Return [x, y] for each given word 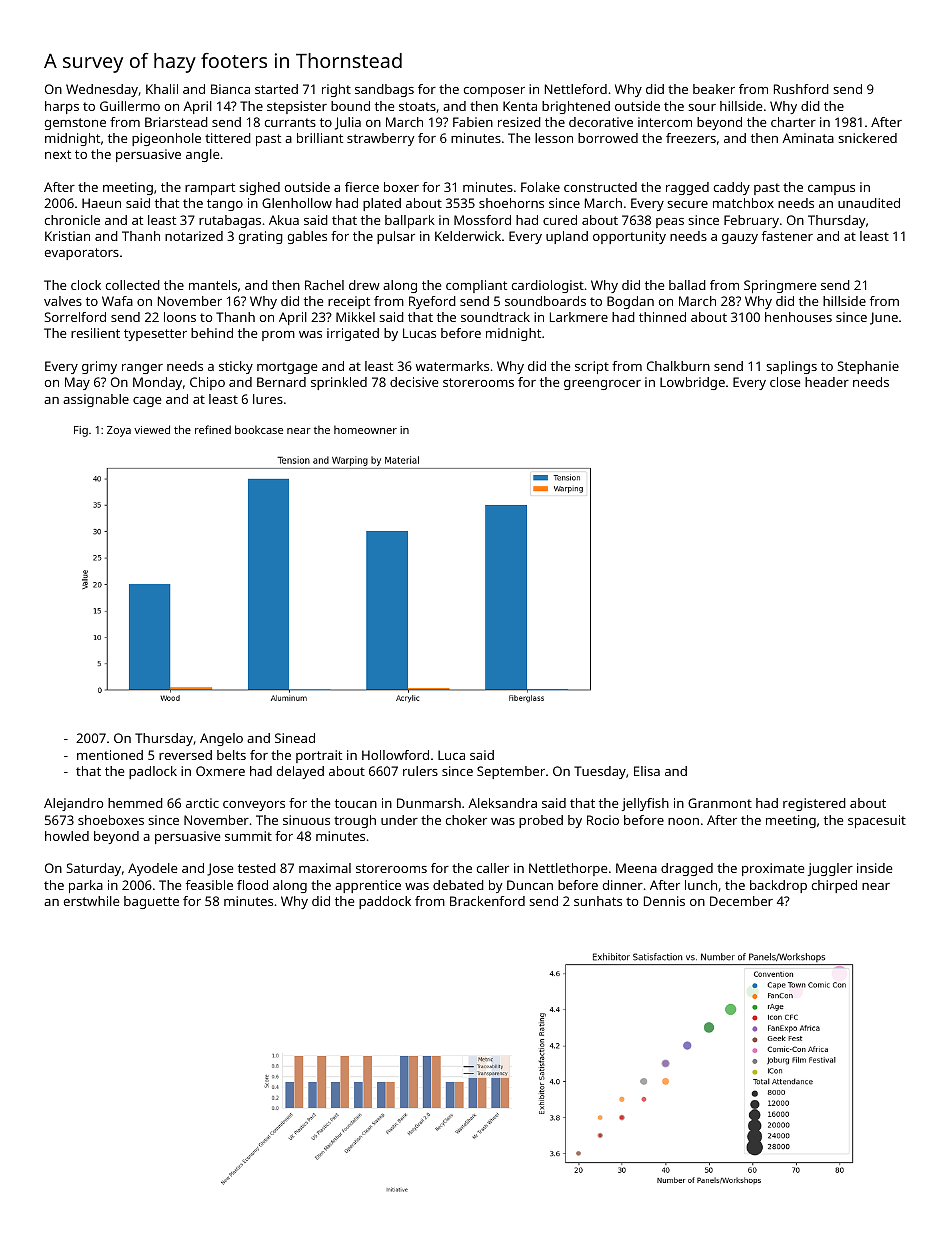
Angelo [221, 739]
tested [257, 868]
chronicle [72, 220]
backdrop [778, 886]
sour [702, 107]
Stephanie [868, 367]
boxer [401, 187]
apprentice [368, 886]
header [827, 382]
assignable [96, 400]
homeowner [365, 430]
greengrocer [602, 385]
